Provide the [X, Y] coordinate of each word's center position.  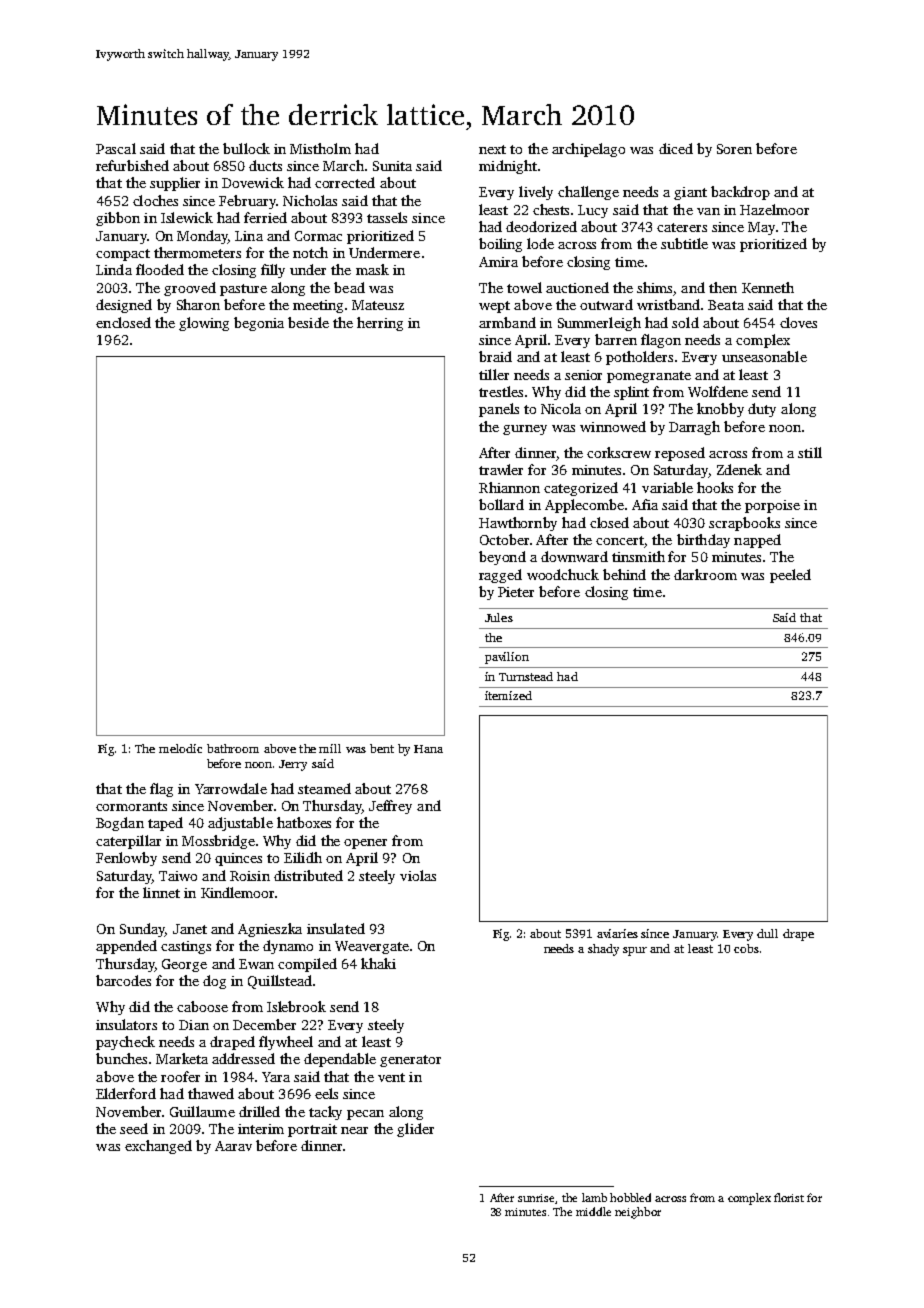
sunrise [536, 1198]
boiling [500, 245]
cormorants [131, 806]
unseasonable [764, 356]
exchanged [158, 1147]
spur [635, 951]
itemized [508, 695]
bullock [246, 148]
